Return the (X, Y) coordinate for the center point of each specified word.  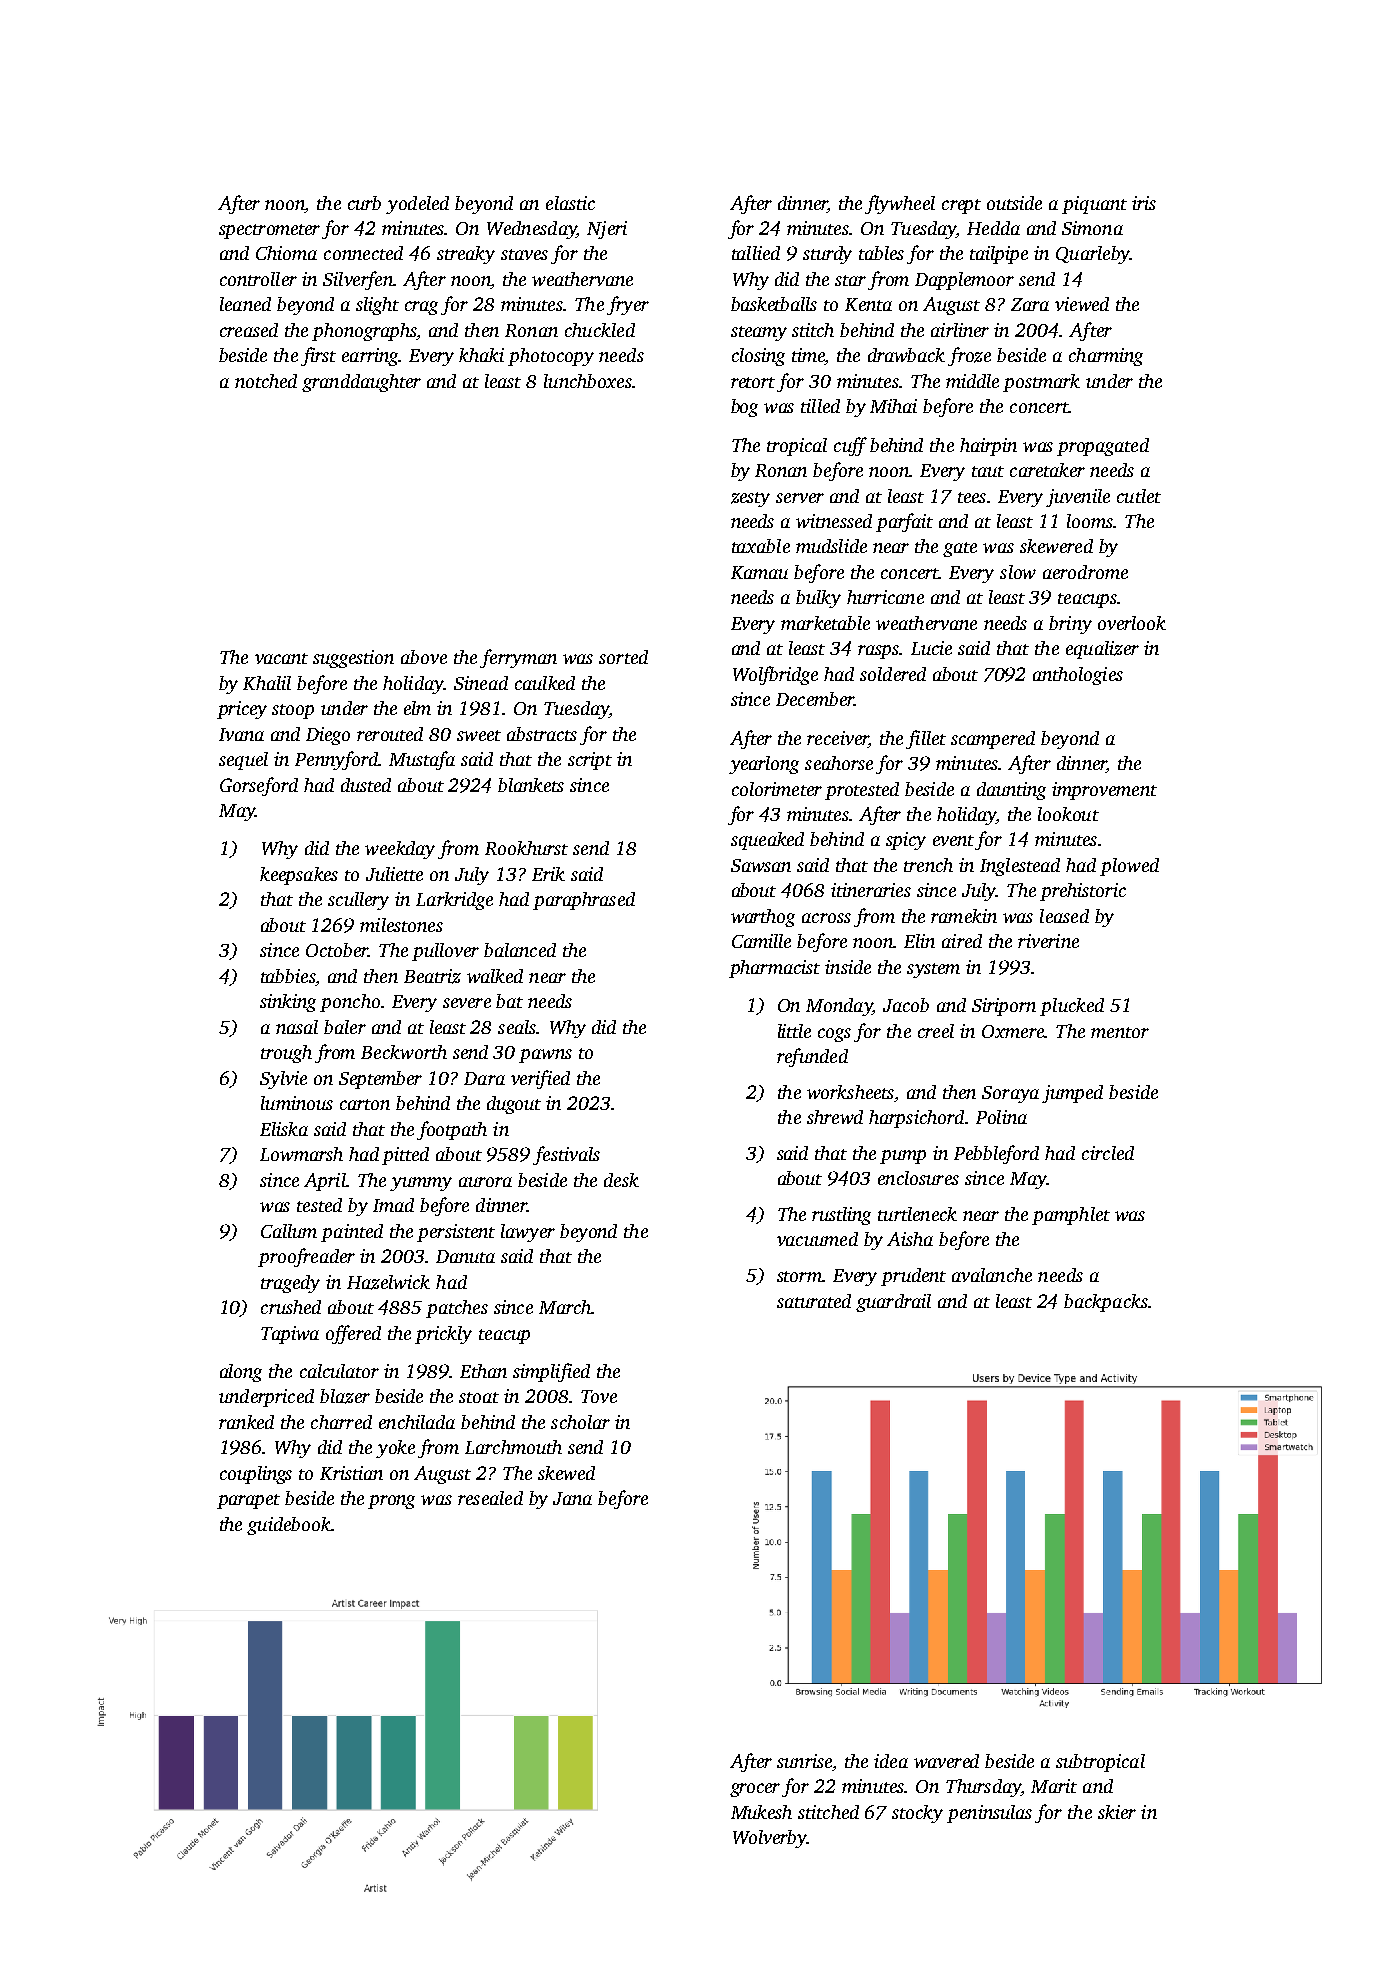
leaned (245, 304)
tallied (756, 253)
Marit (1054, 1786)
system (933, 970)
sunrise (804, 1761)
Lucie (931, 648)
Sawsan (761, 865)
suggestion (353, 659)
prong (391, 1502)
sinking (288, 1003)
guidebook (289, 1526)
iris (1144, 203)
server (800, 498)
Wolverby (769, 1839)
